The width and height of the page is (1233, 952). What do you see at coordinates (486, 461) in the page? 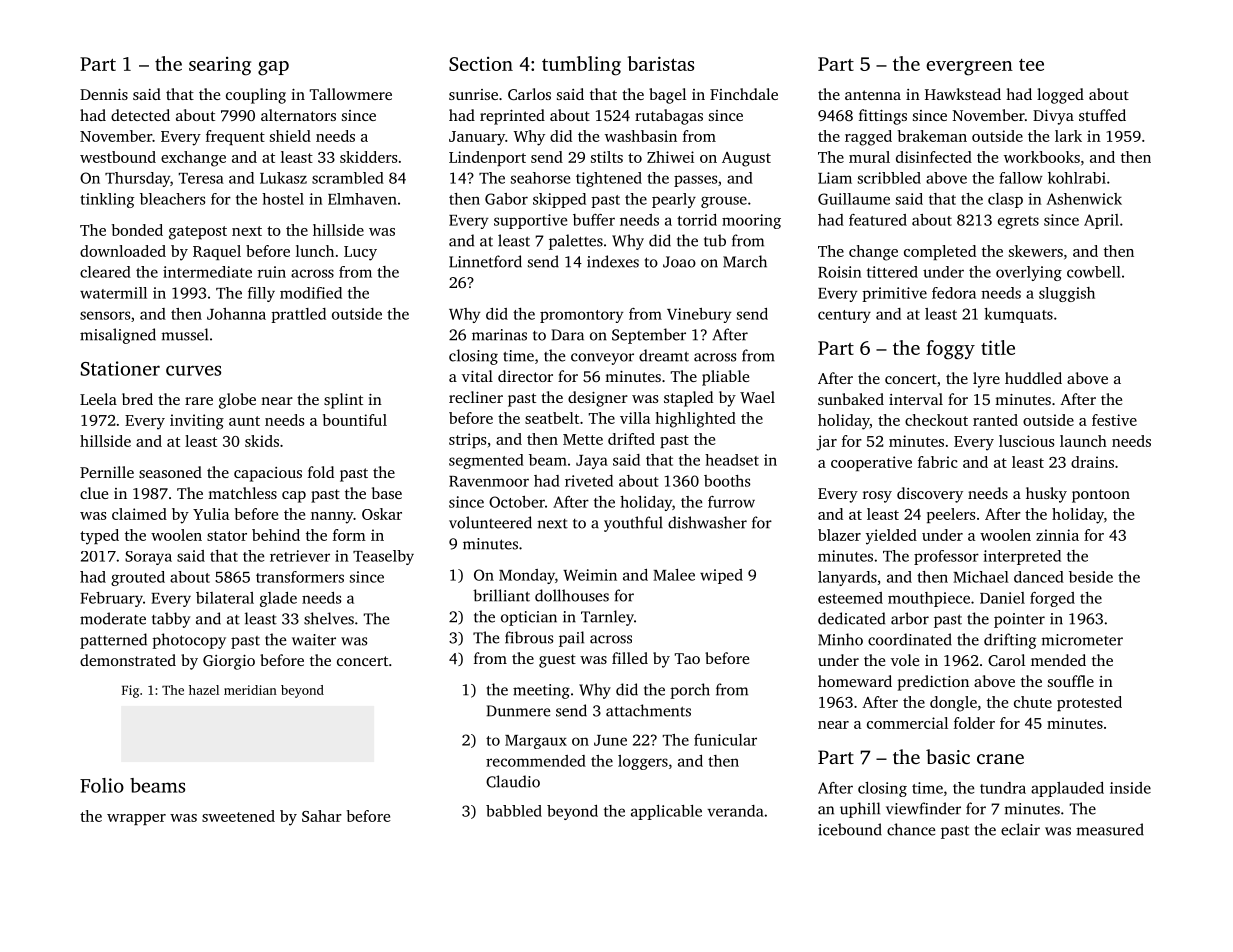
I see `segmented` at bounding box center [486, 461].
